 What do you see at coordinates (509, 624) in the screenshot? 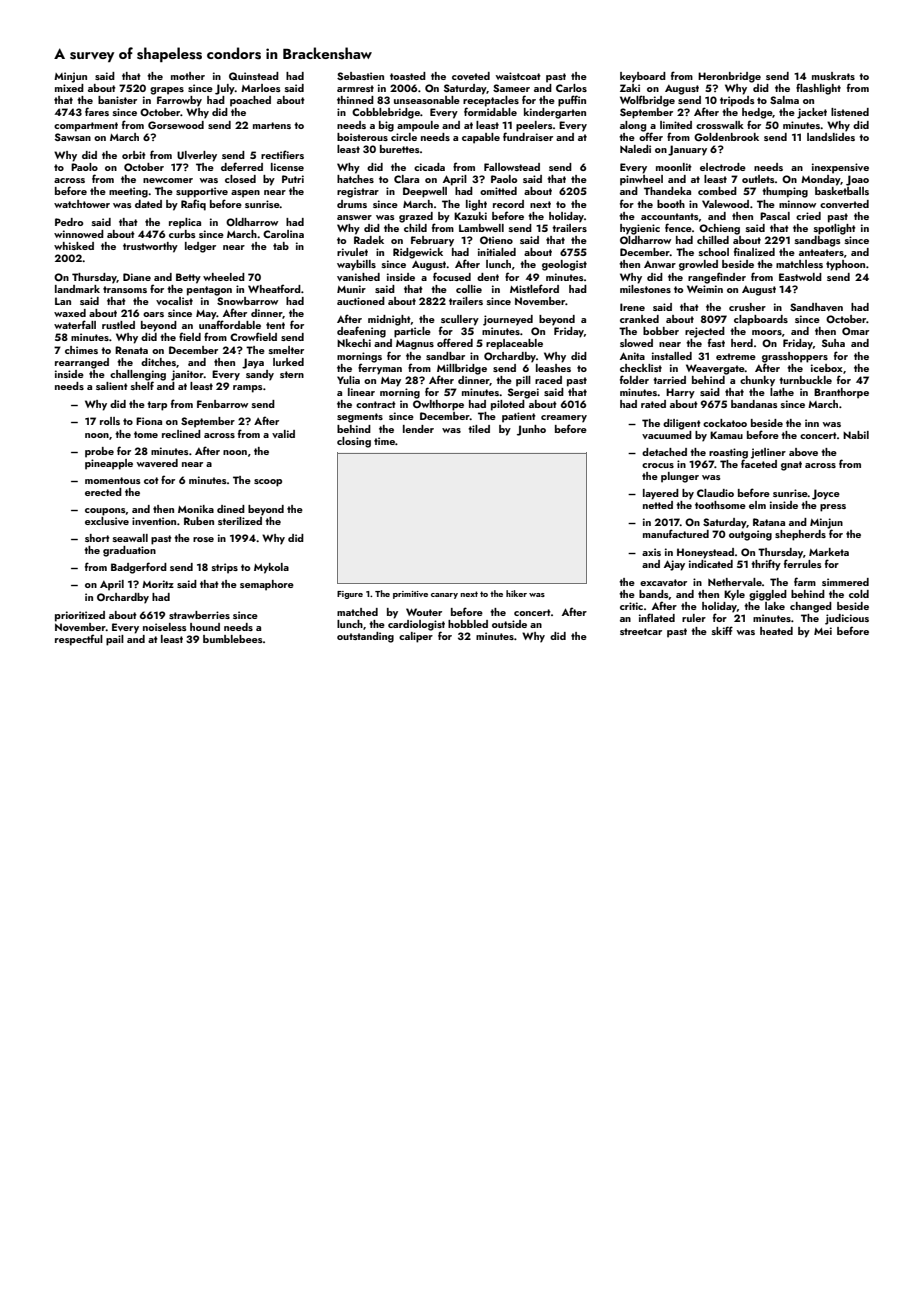
I see `outside` at bounding box center [509, 624].
